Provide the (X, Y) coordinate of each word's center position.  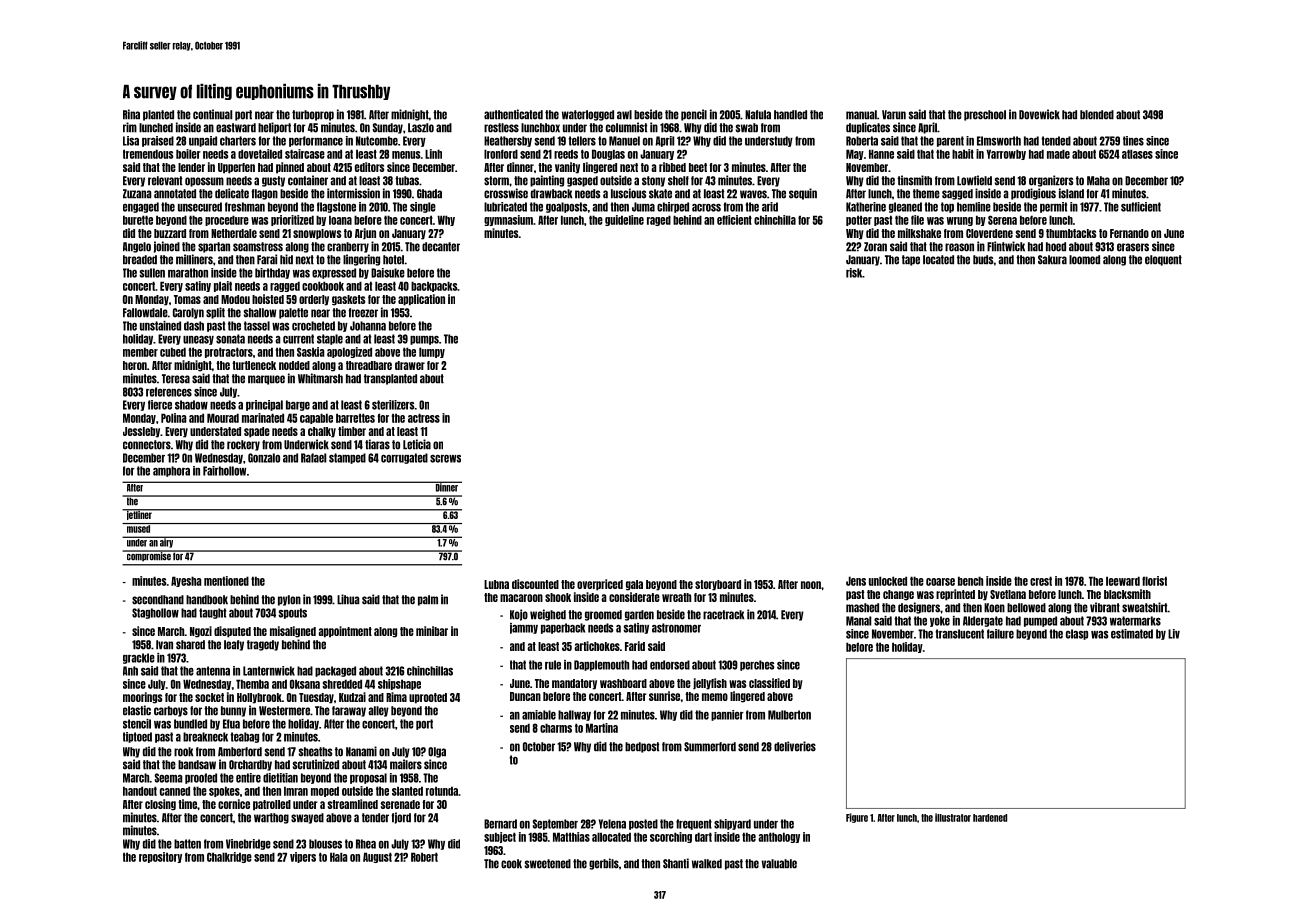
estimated (1132, 634)
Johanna (368, 326)
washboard (623, 683)
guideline (624, 220)
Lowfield (974, 180)
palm (428, 600)
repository (160, 857)
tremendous (148, 154)
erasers (1133, 247)
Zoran (875, 247)
